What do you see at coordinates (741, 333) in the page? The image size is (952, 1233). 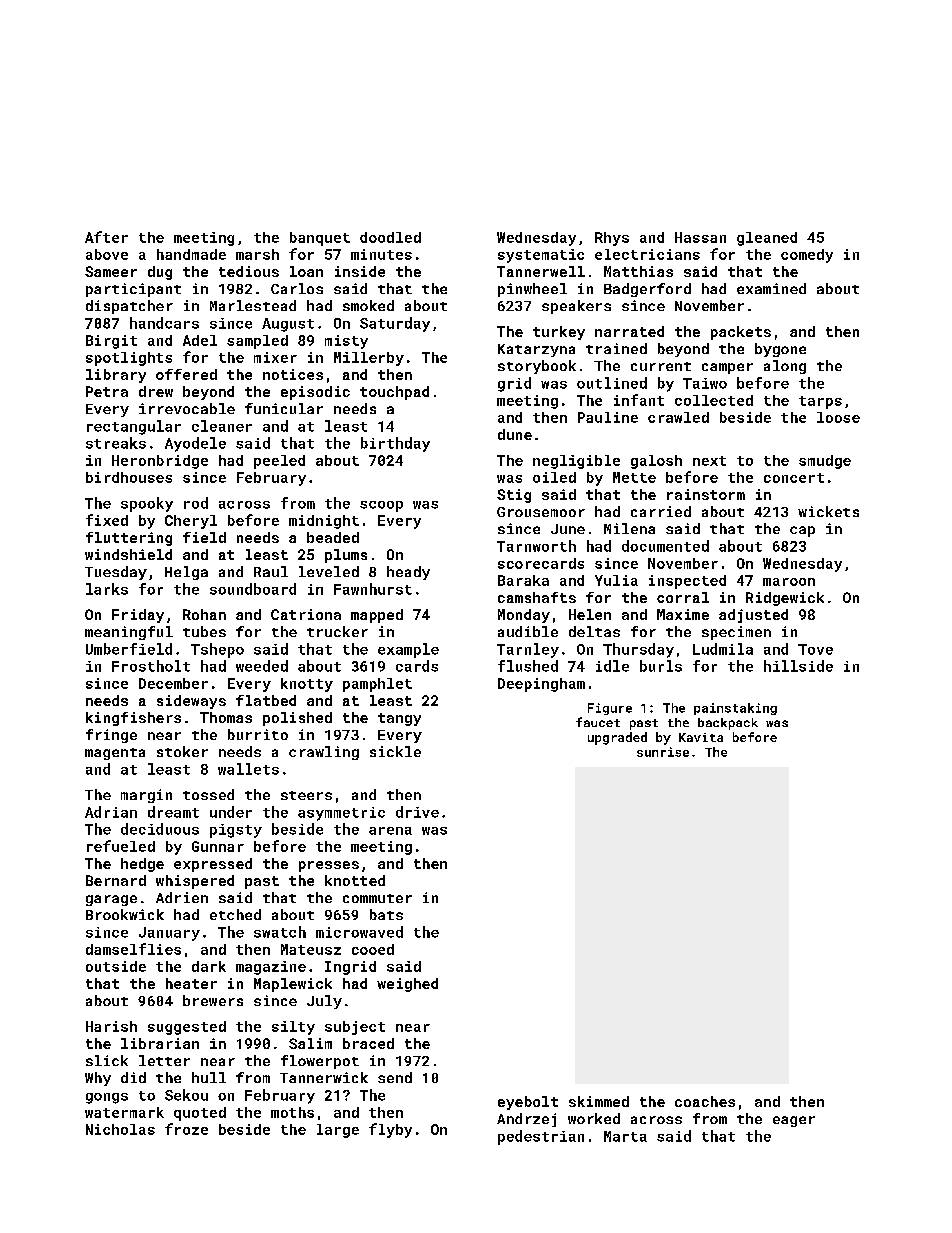 I see `packets` at bounding box center [741, 333].
